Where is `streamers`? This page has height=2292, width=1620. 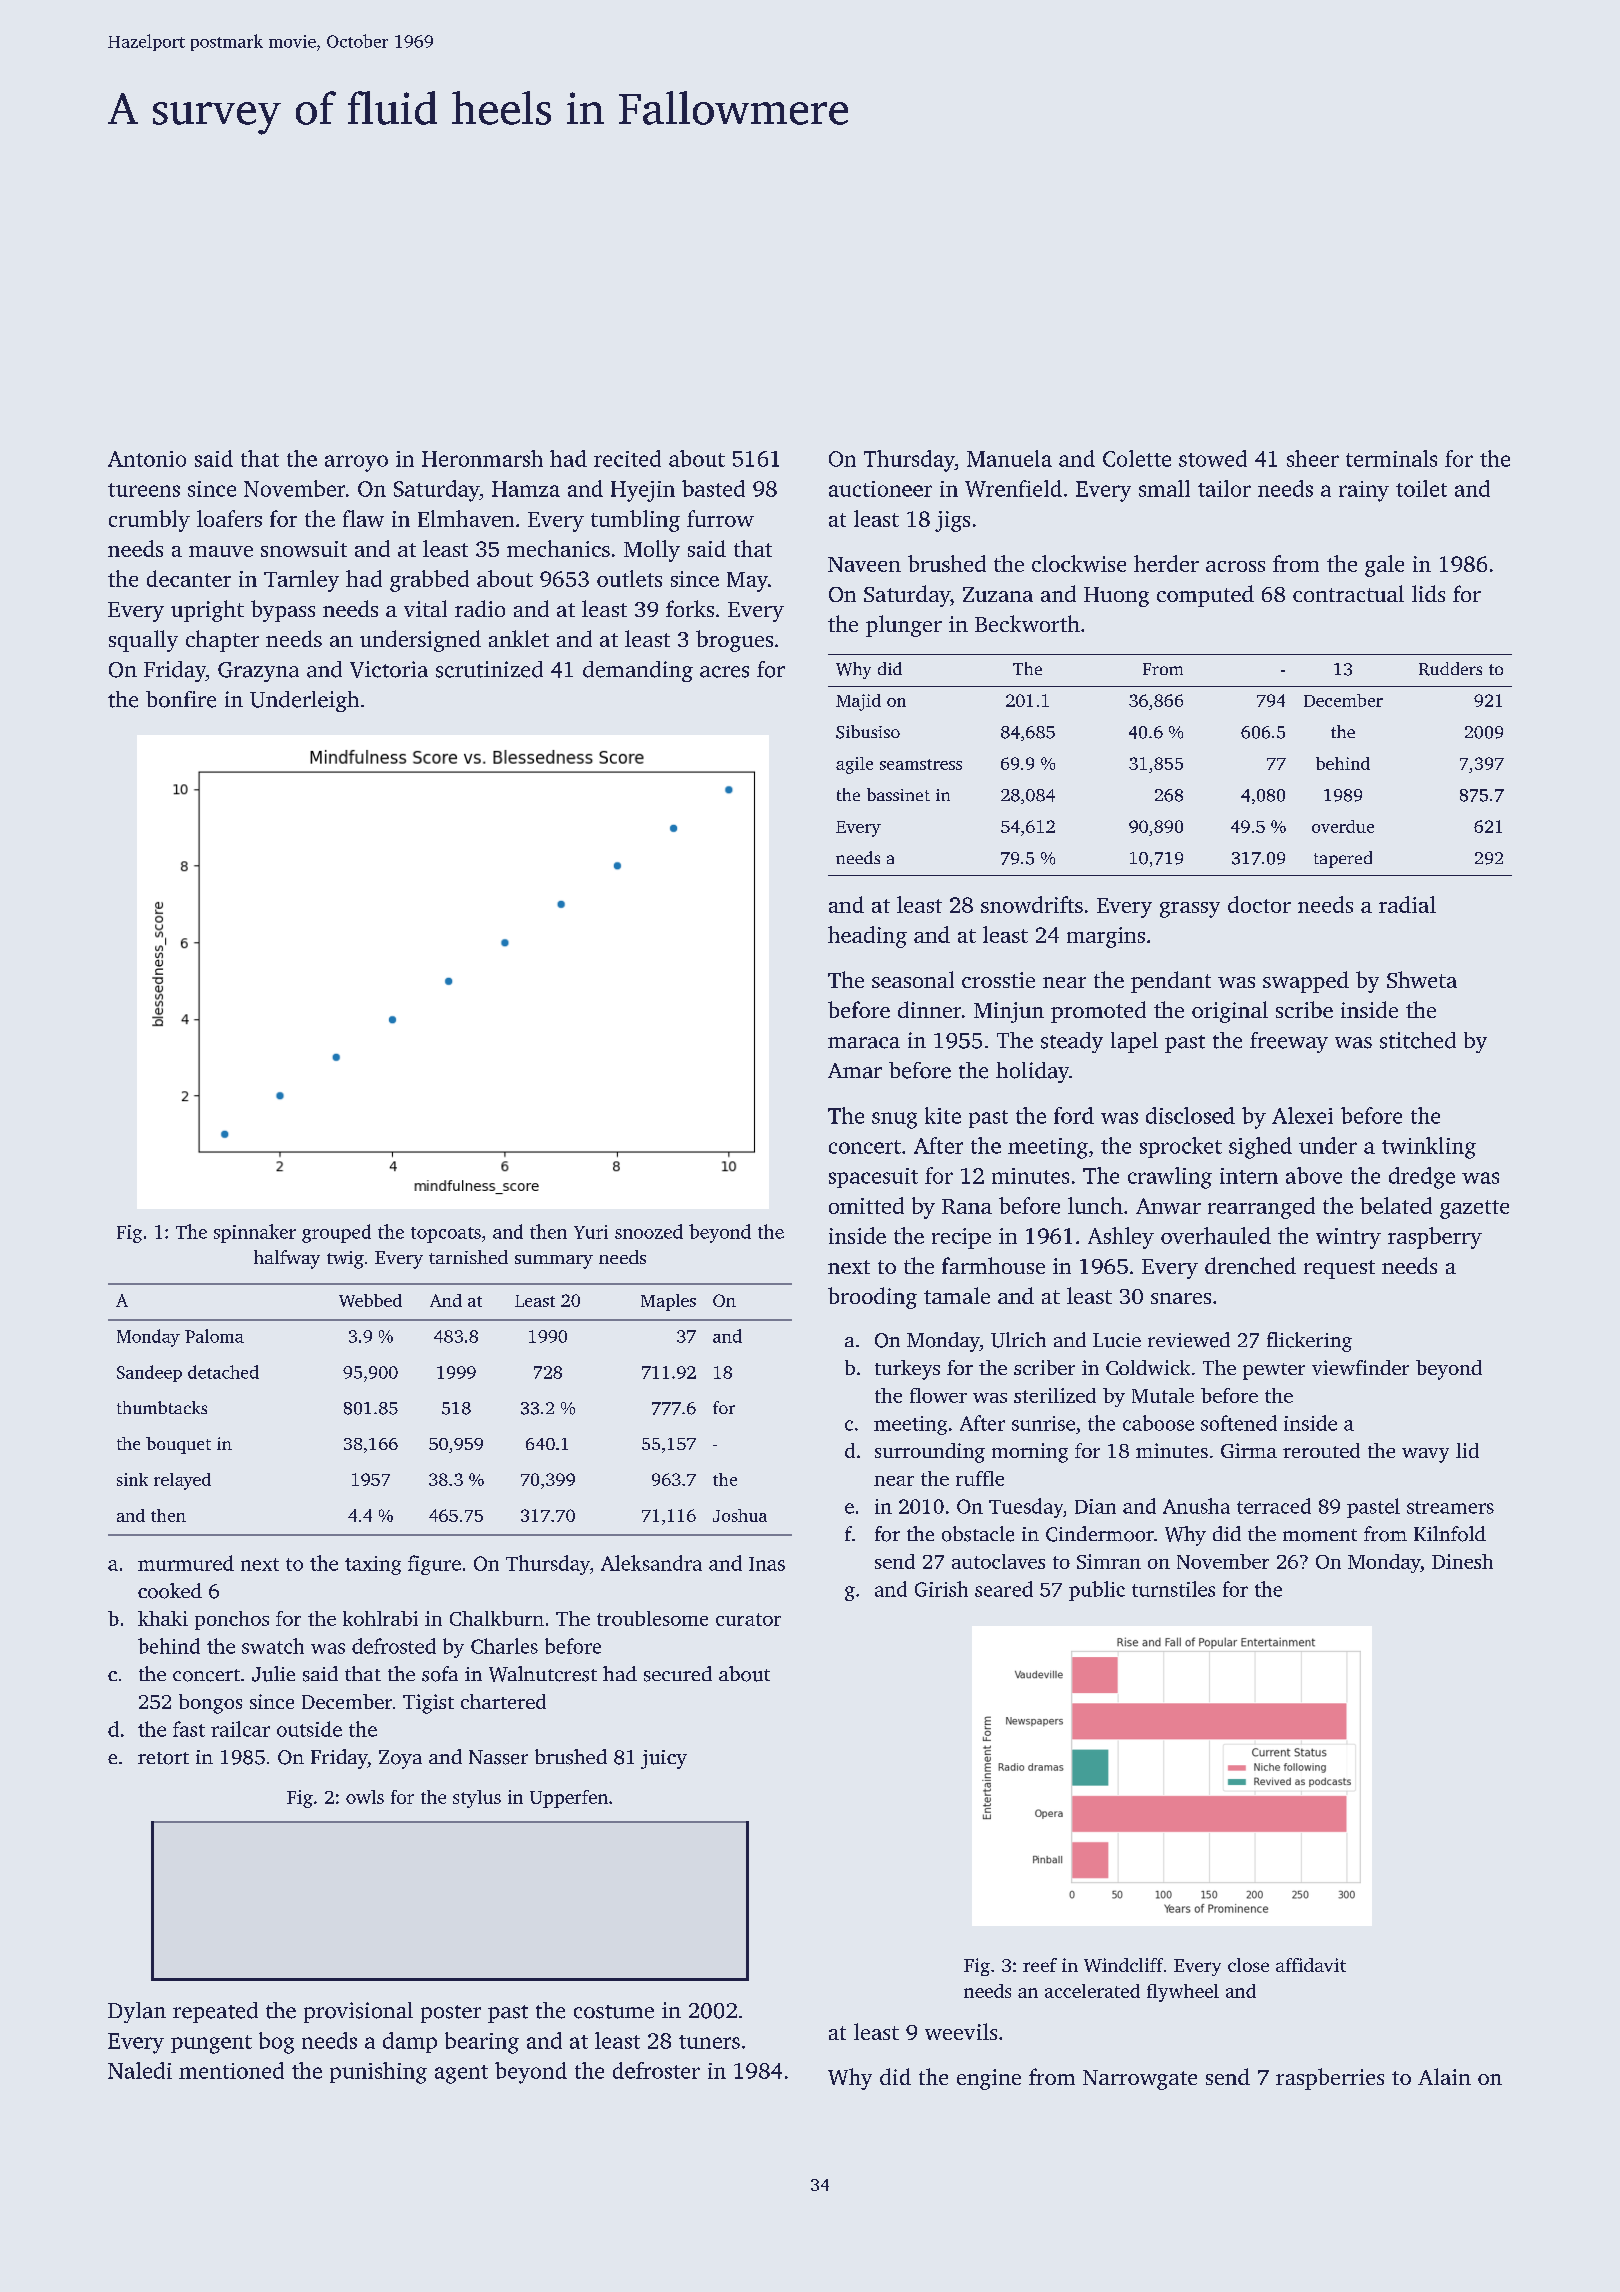
streamers is located at coordinates (1450, 1507).
